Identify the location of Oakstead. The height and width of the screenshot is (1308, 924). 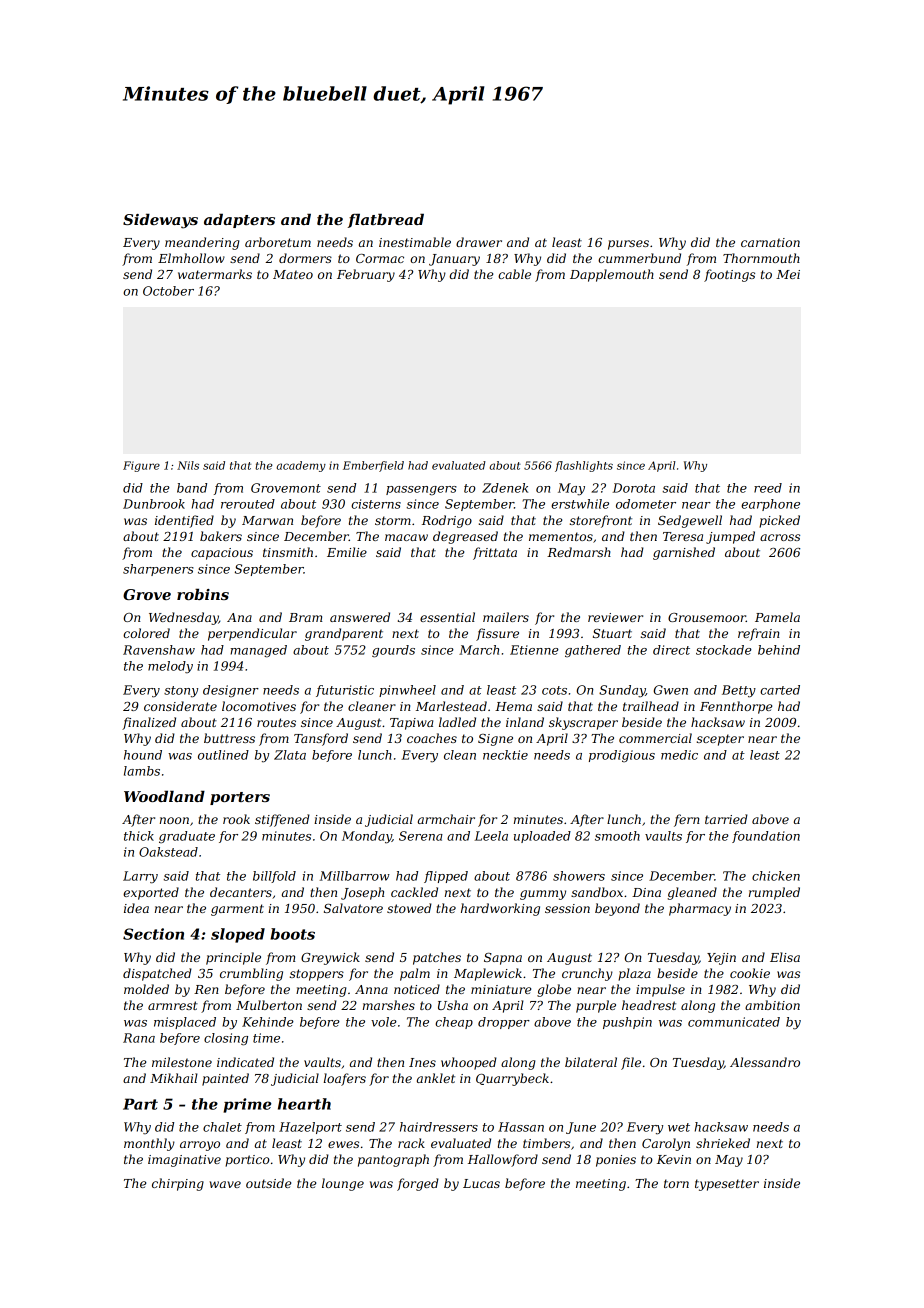
(168, 852).
